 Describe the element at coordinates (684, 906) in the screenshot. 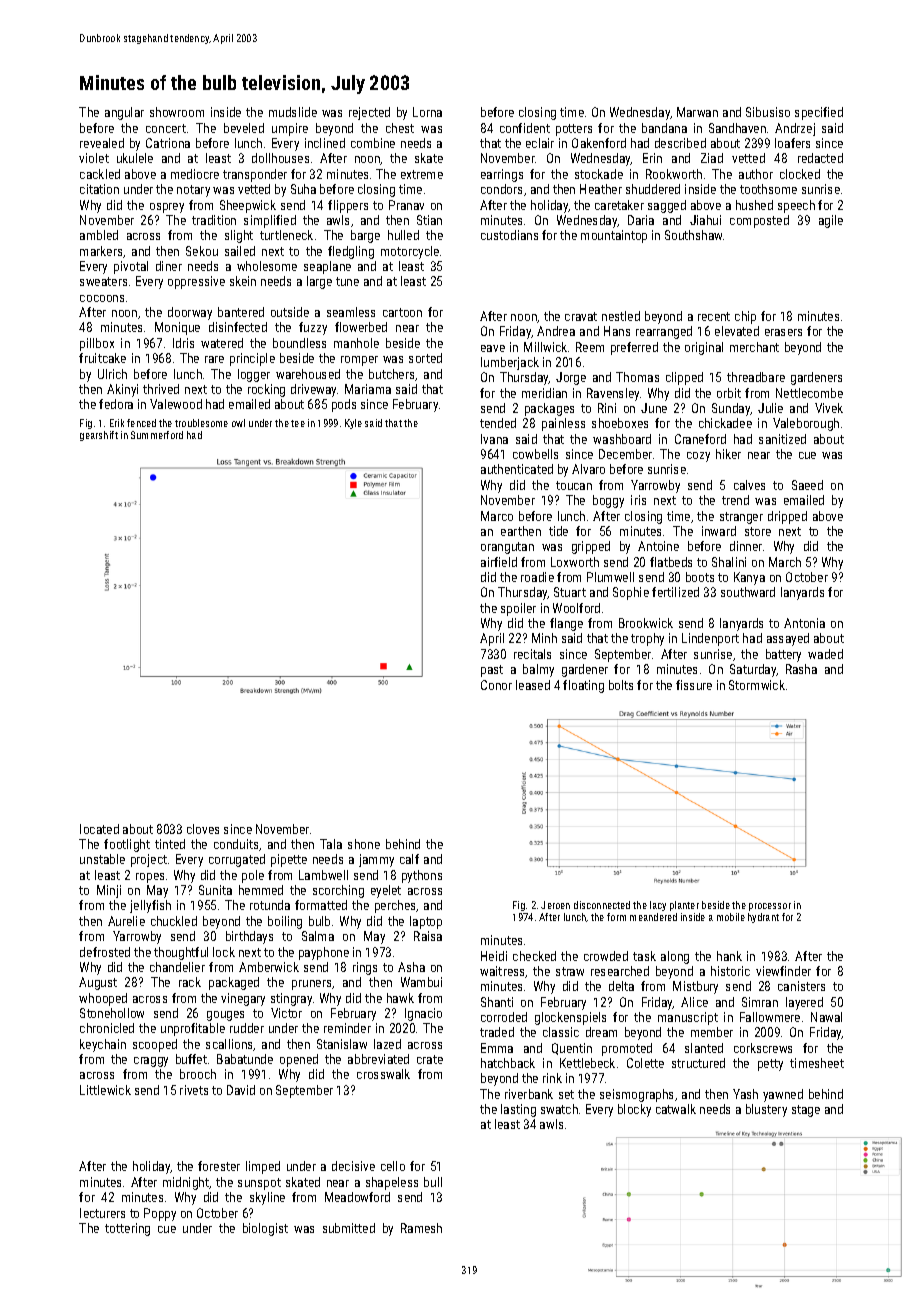

I see `planter` at that location.
